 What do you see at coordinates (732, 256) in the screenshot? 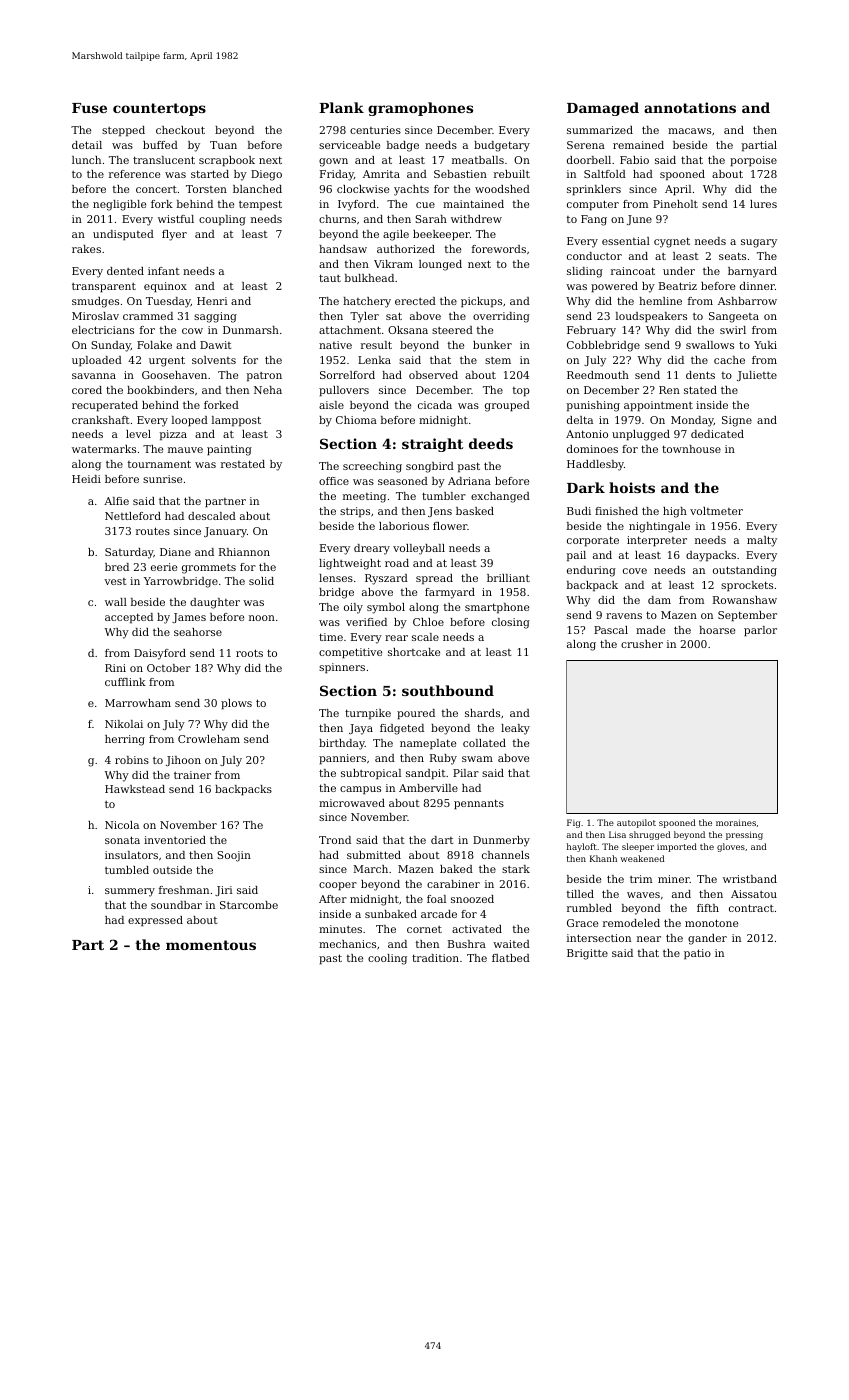
I see `seats` at bounding box center [732, 256].
